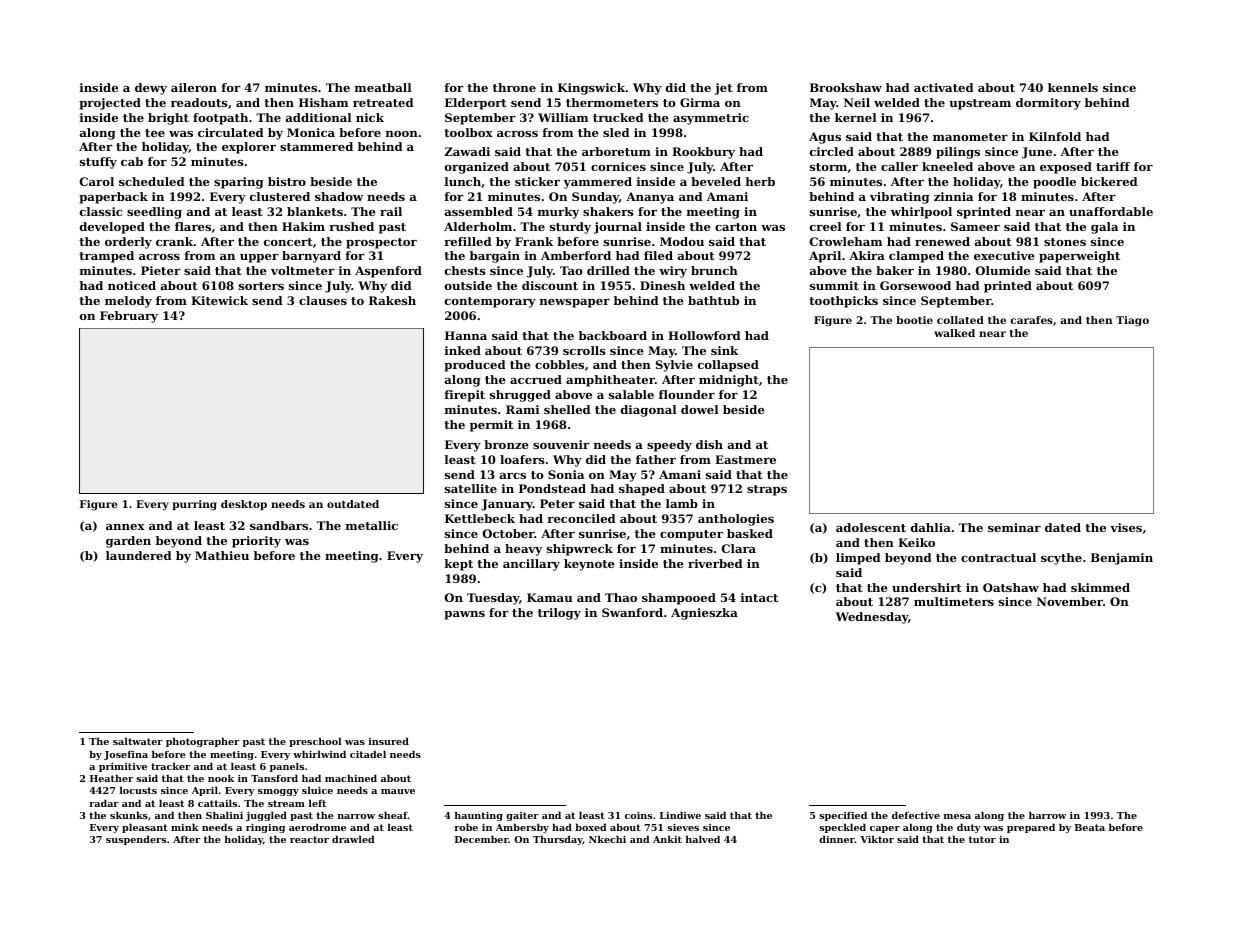 The image size is (1233, 952). Describe the element at coordinates (195, 505) in the screenshot. I see `purring` at that location.
